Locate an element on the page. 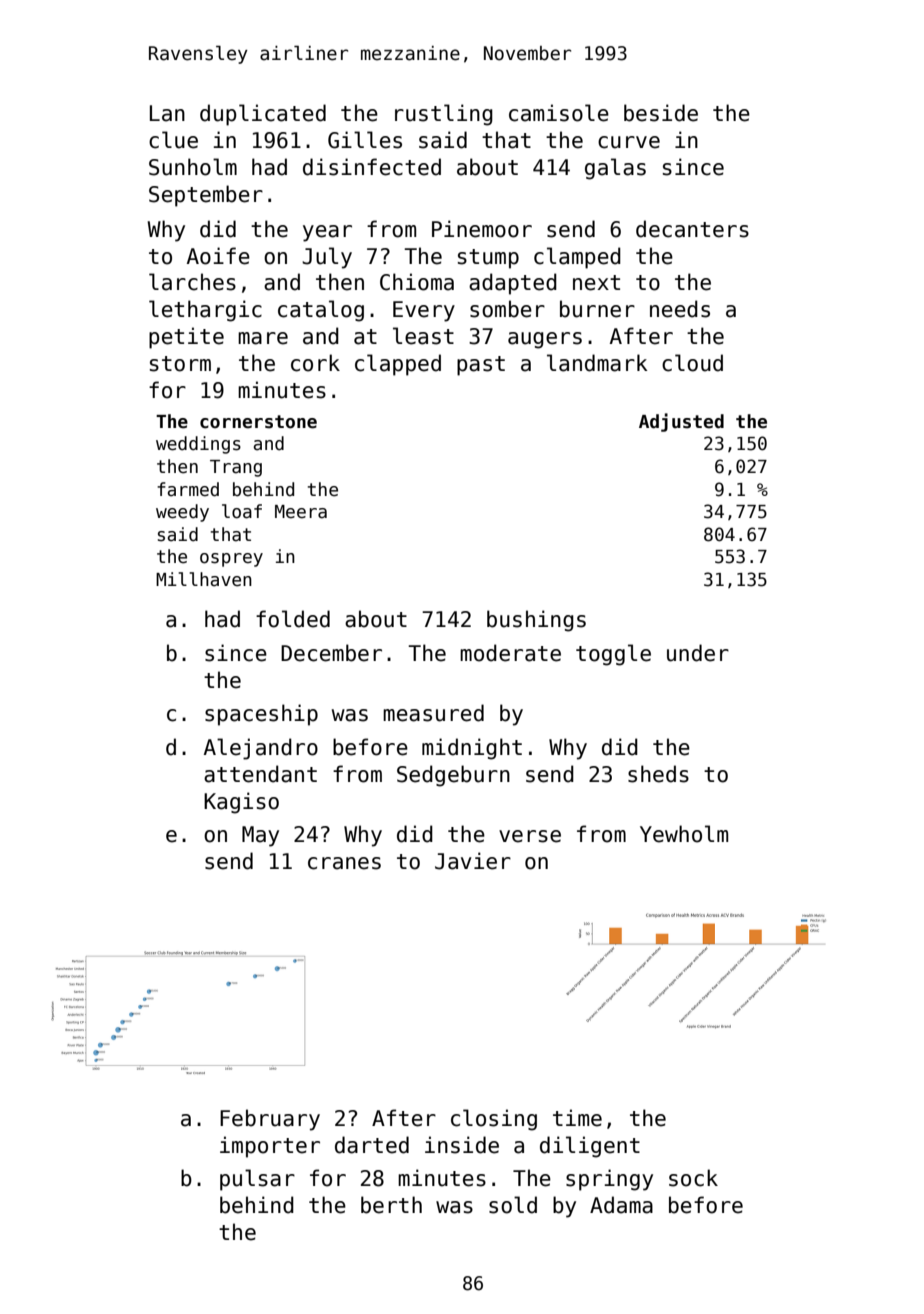 Image resolution: width=924 pixels, height=1314 pixels. Millhaven is located at coordinates (204, 579).
